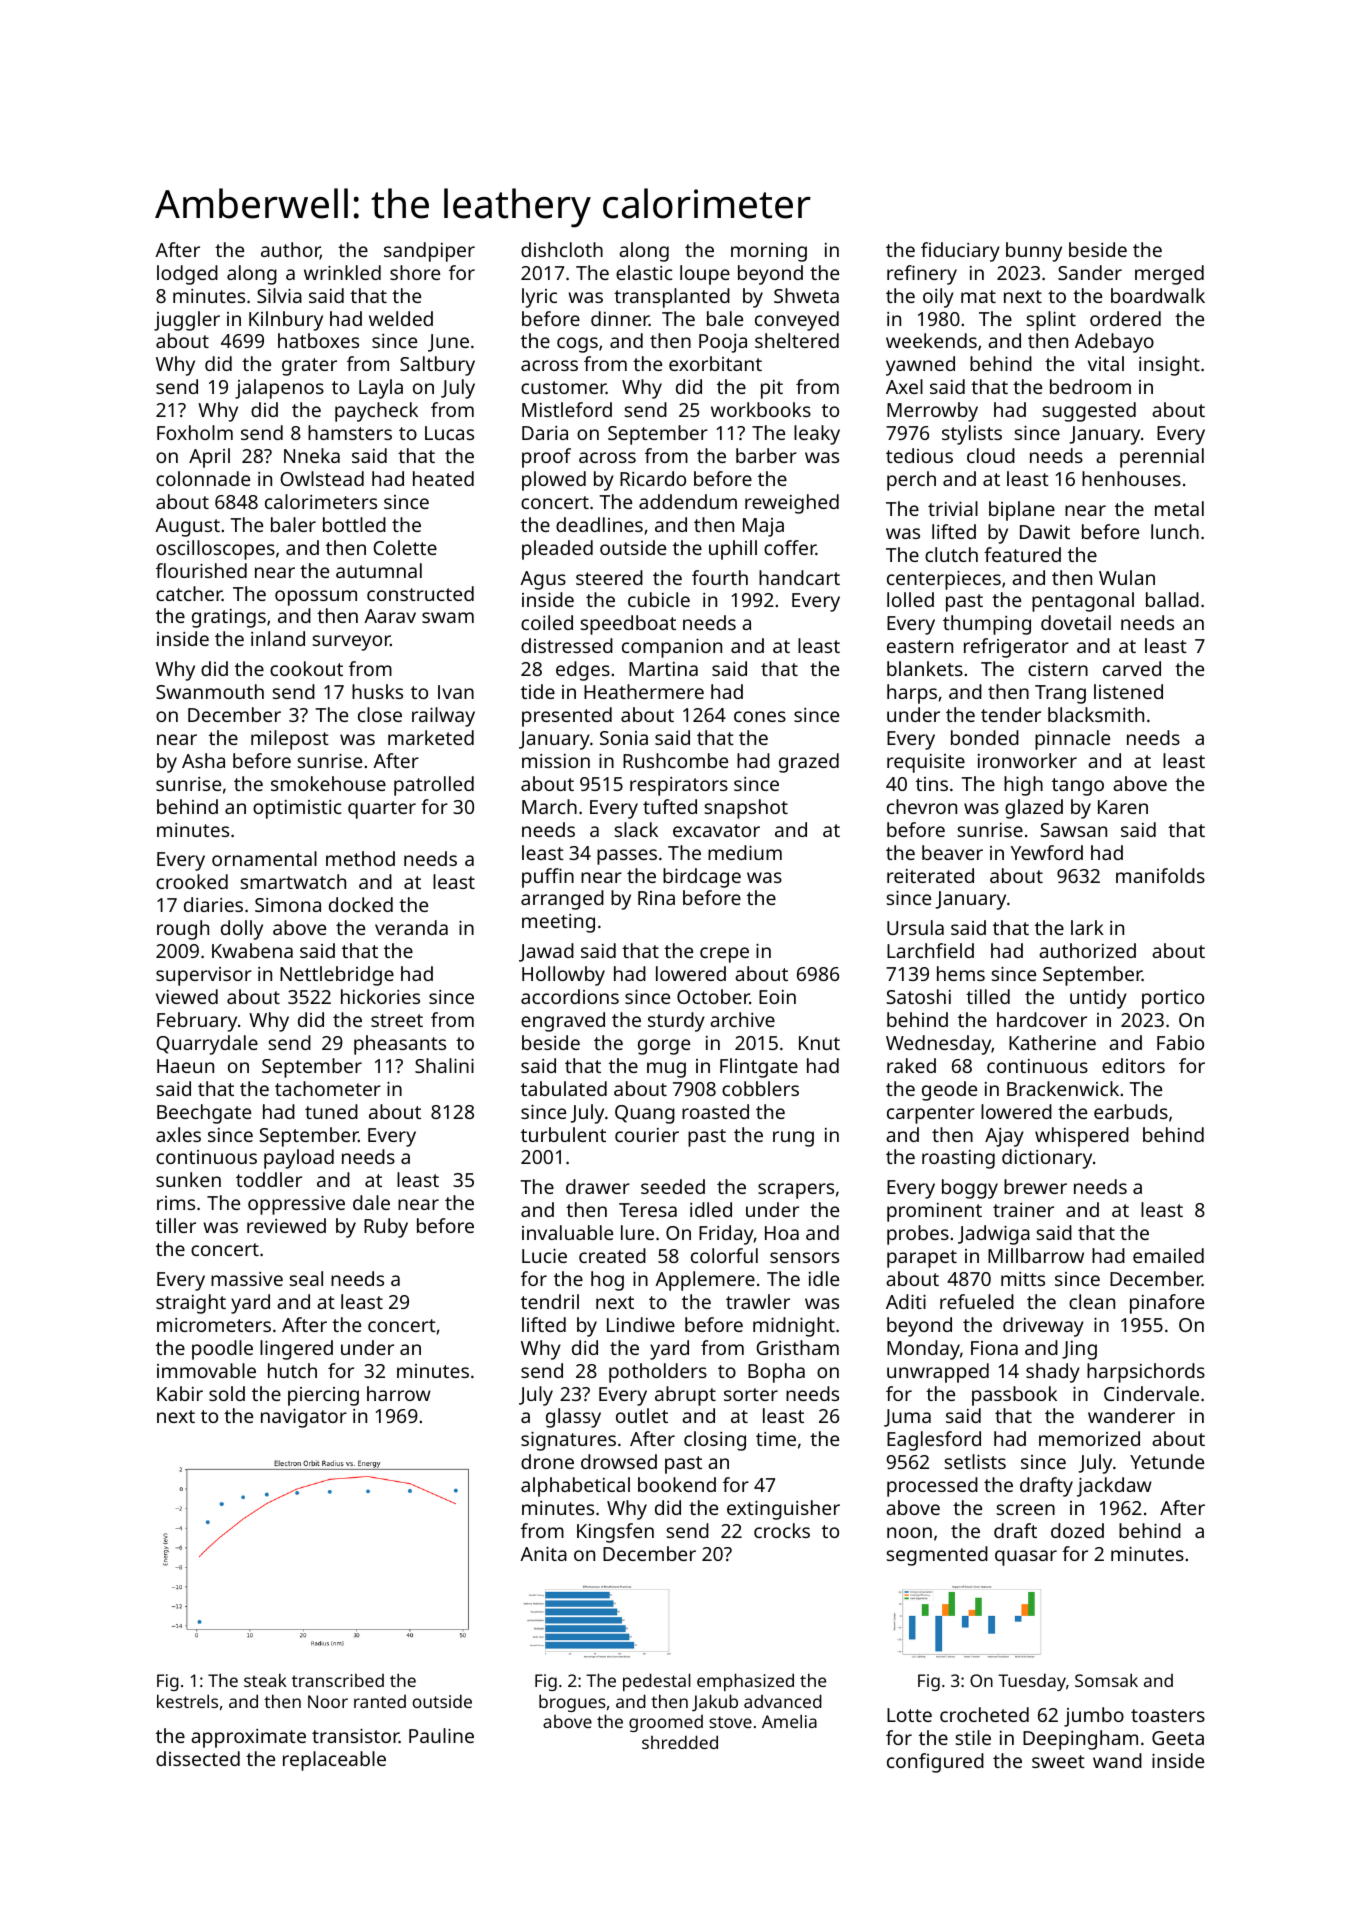 The width and height of the page is (1361, 1924). Describe the element at coordinates (911, 481) in the page. I see `perch` at that location.
